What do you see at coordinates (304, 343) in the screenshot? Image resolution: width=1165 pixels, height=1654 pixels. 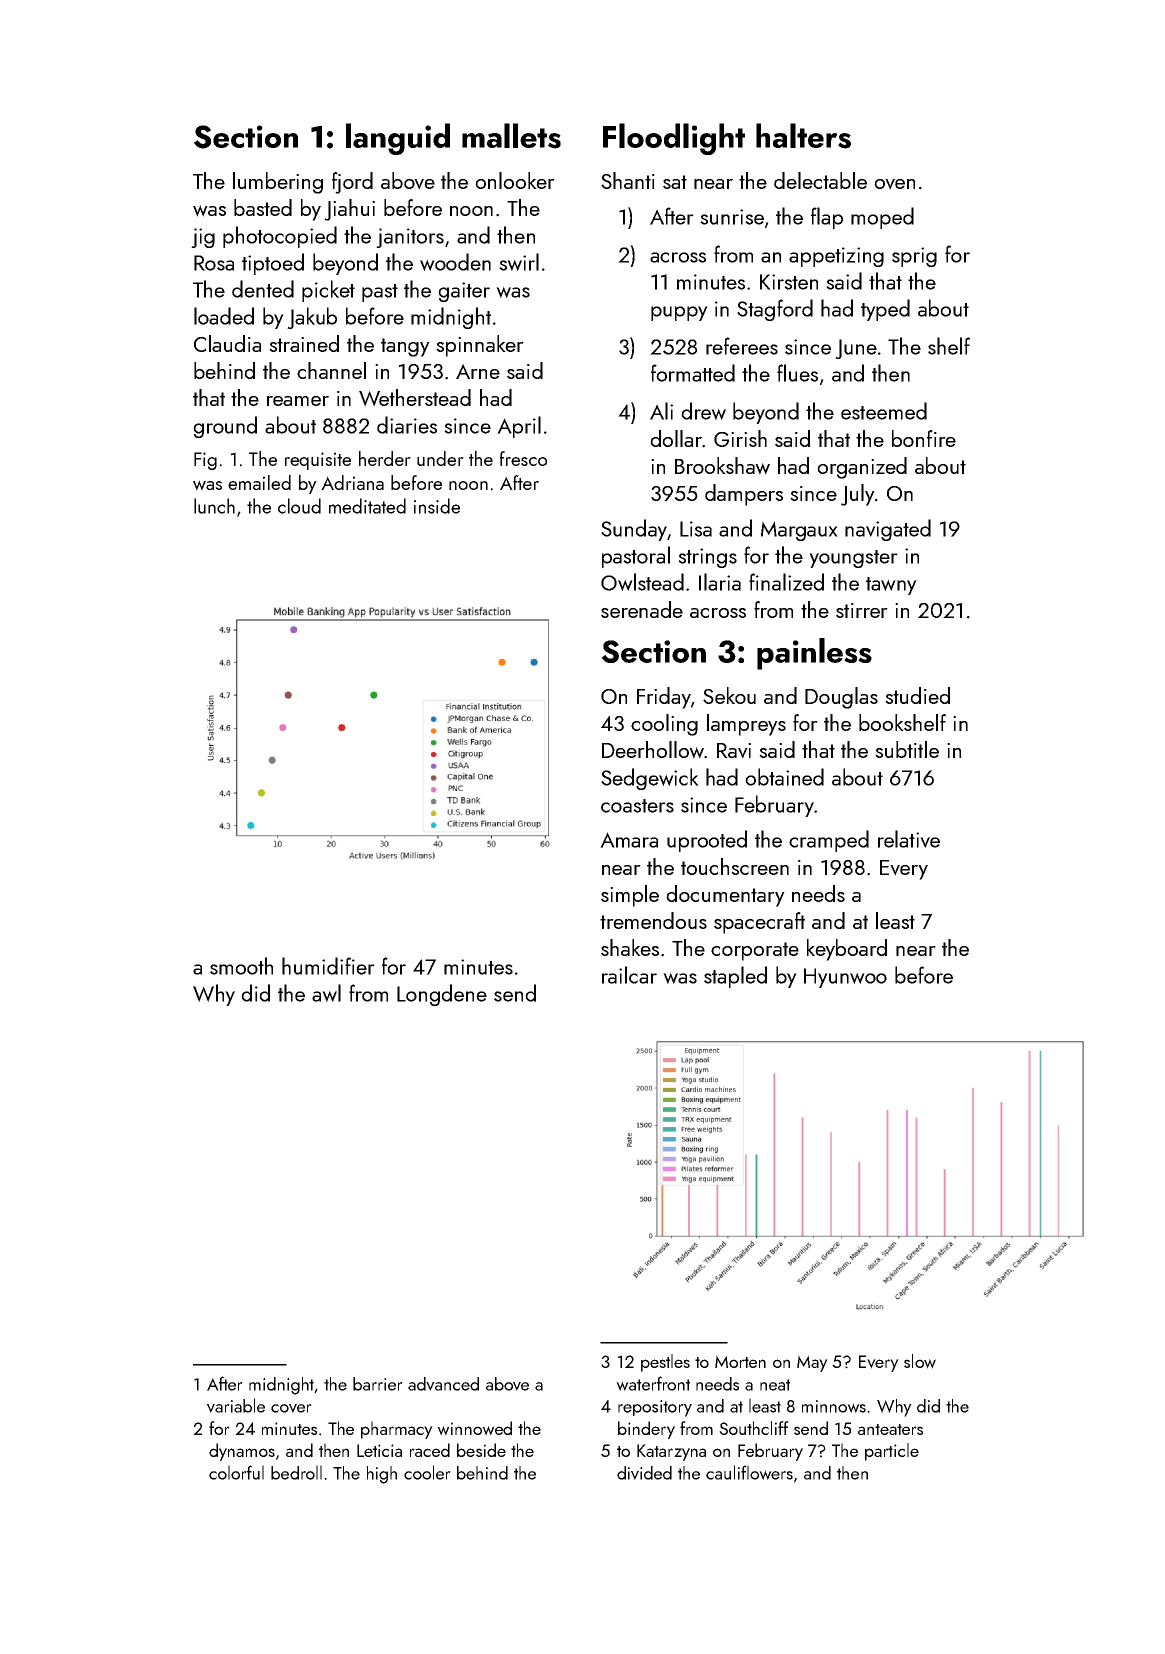 I see `strained` at bounding box center [304, 343].
